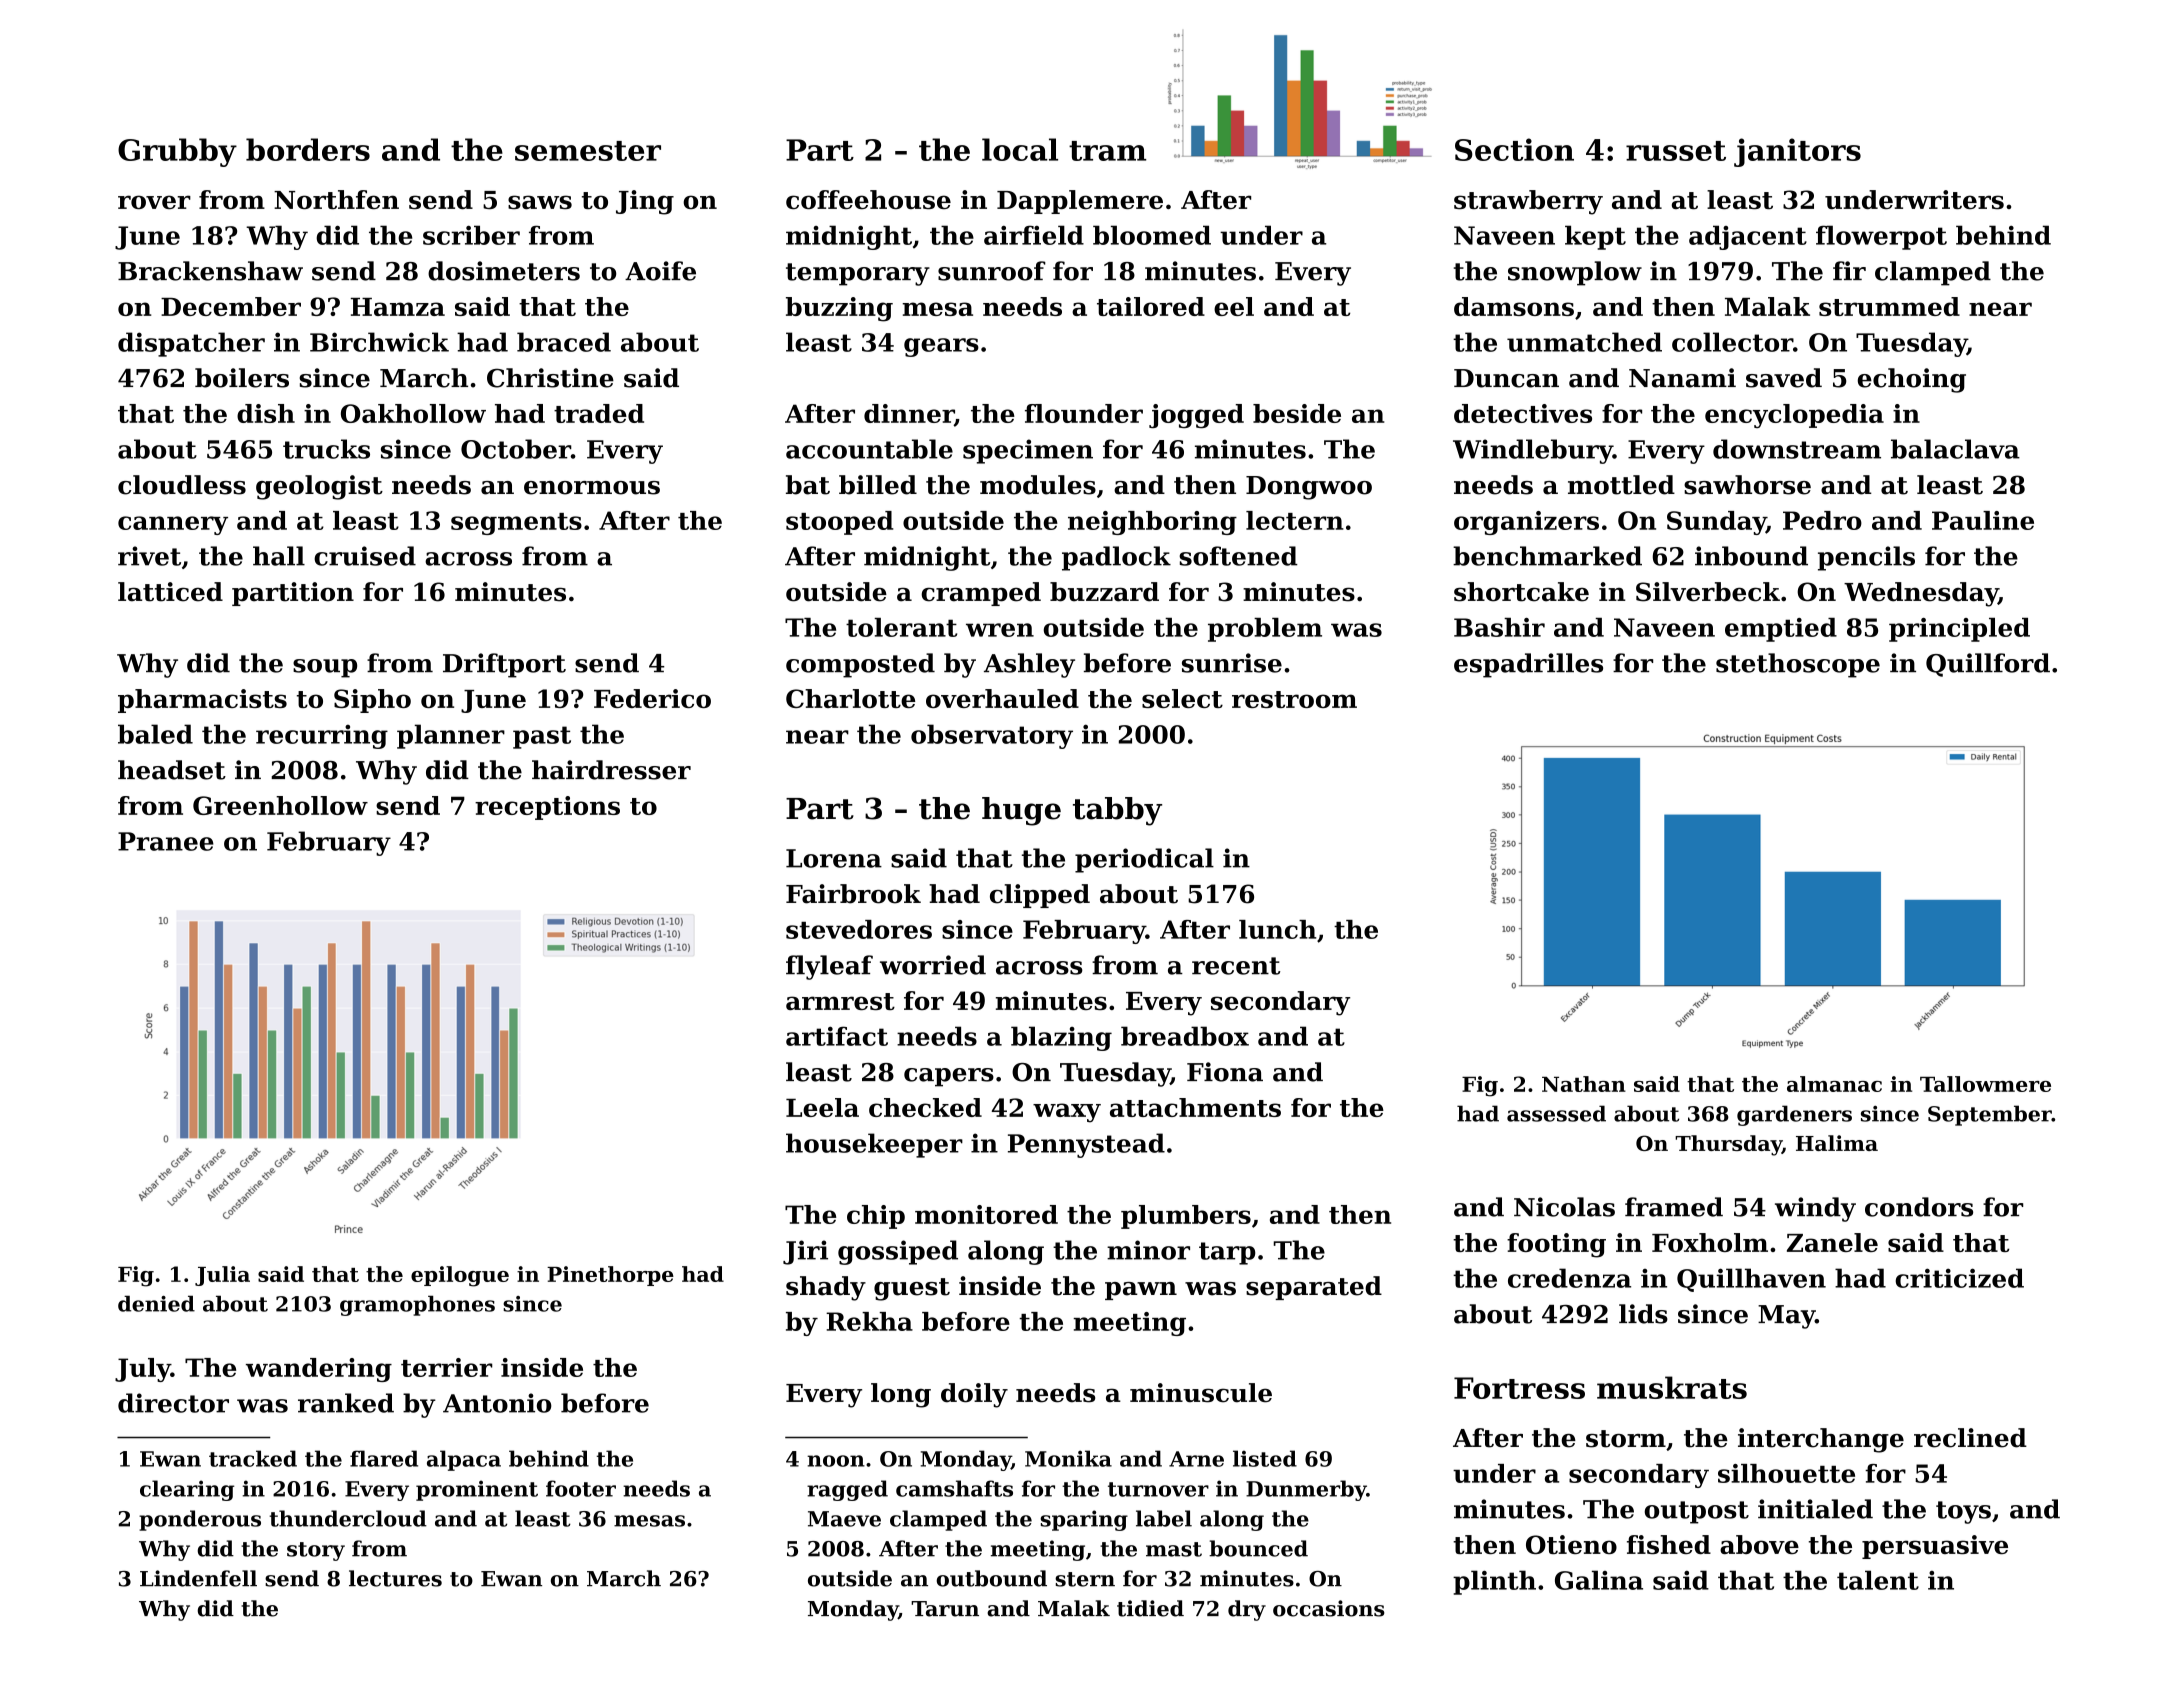 The image size is (2178, 1683). Describe the element at coordinates (395, 1578) in the screenshot. I see `lectures` at that location.
